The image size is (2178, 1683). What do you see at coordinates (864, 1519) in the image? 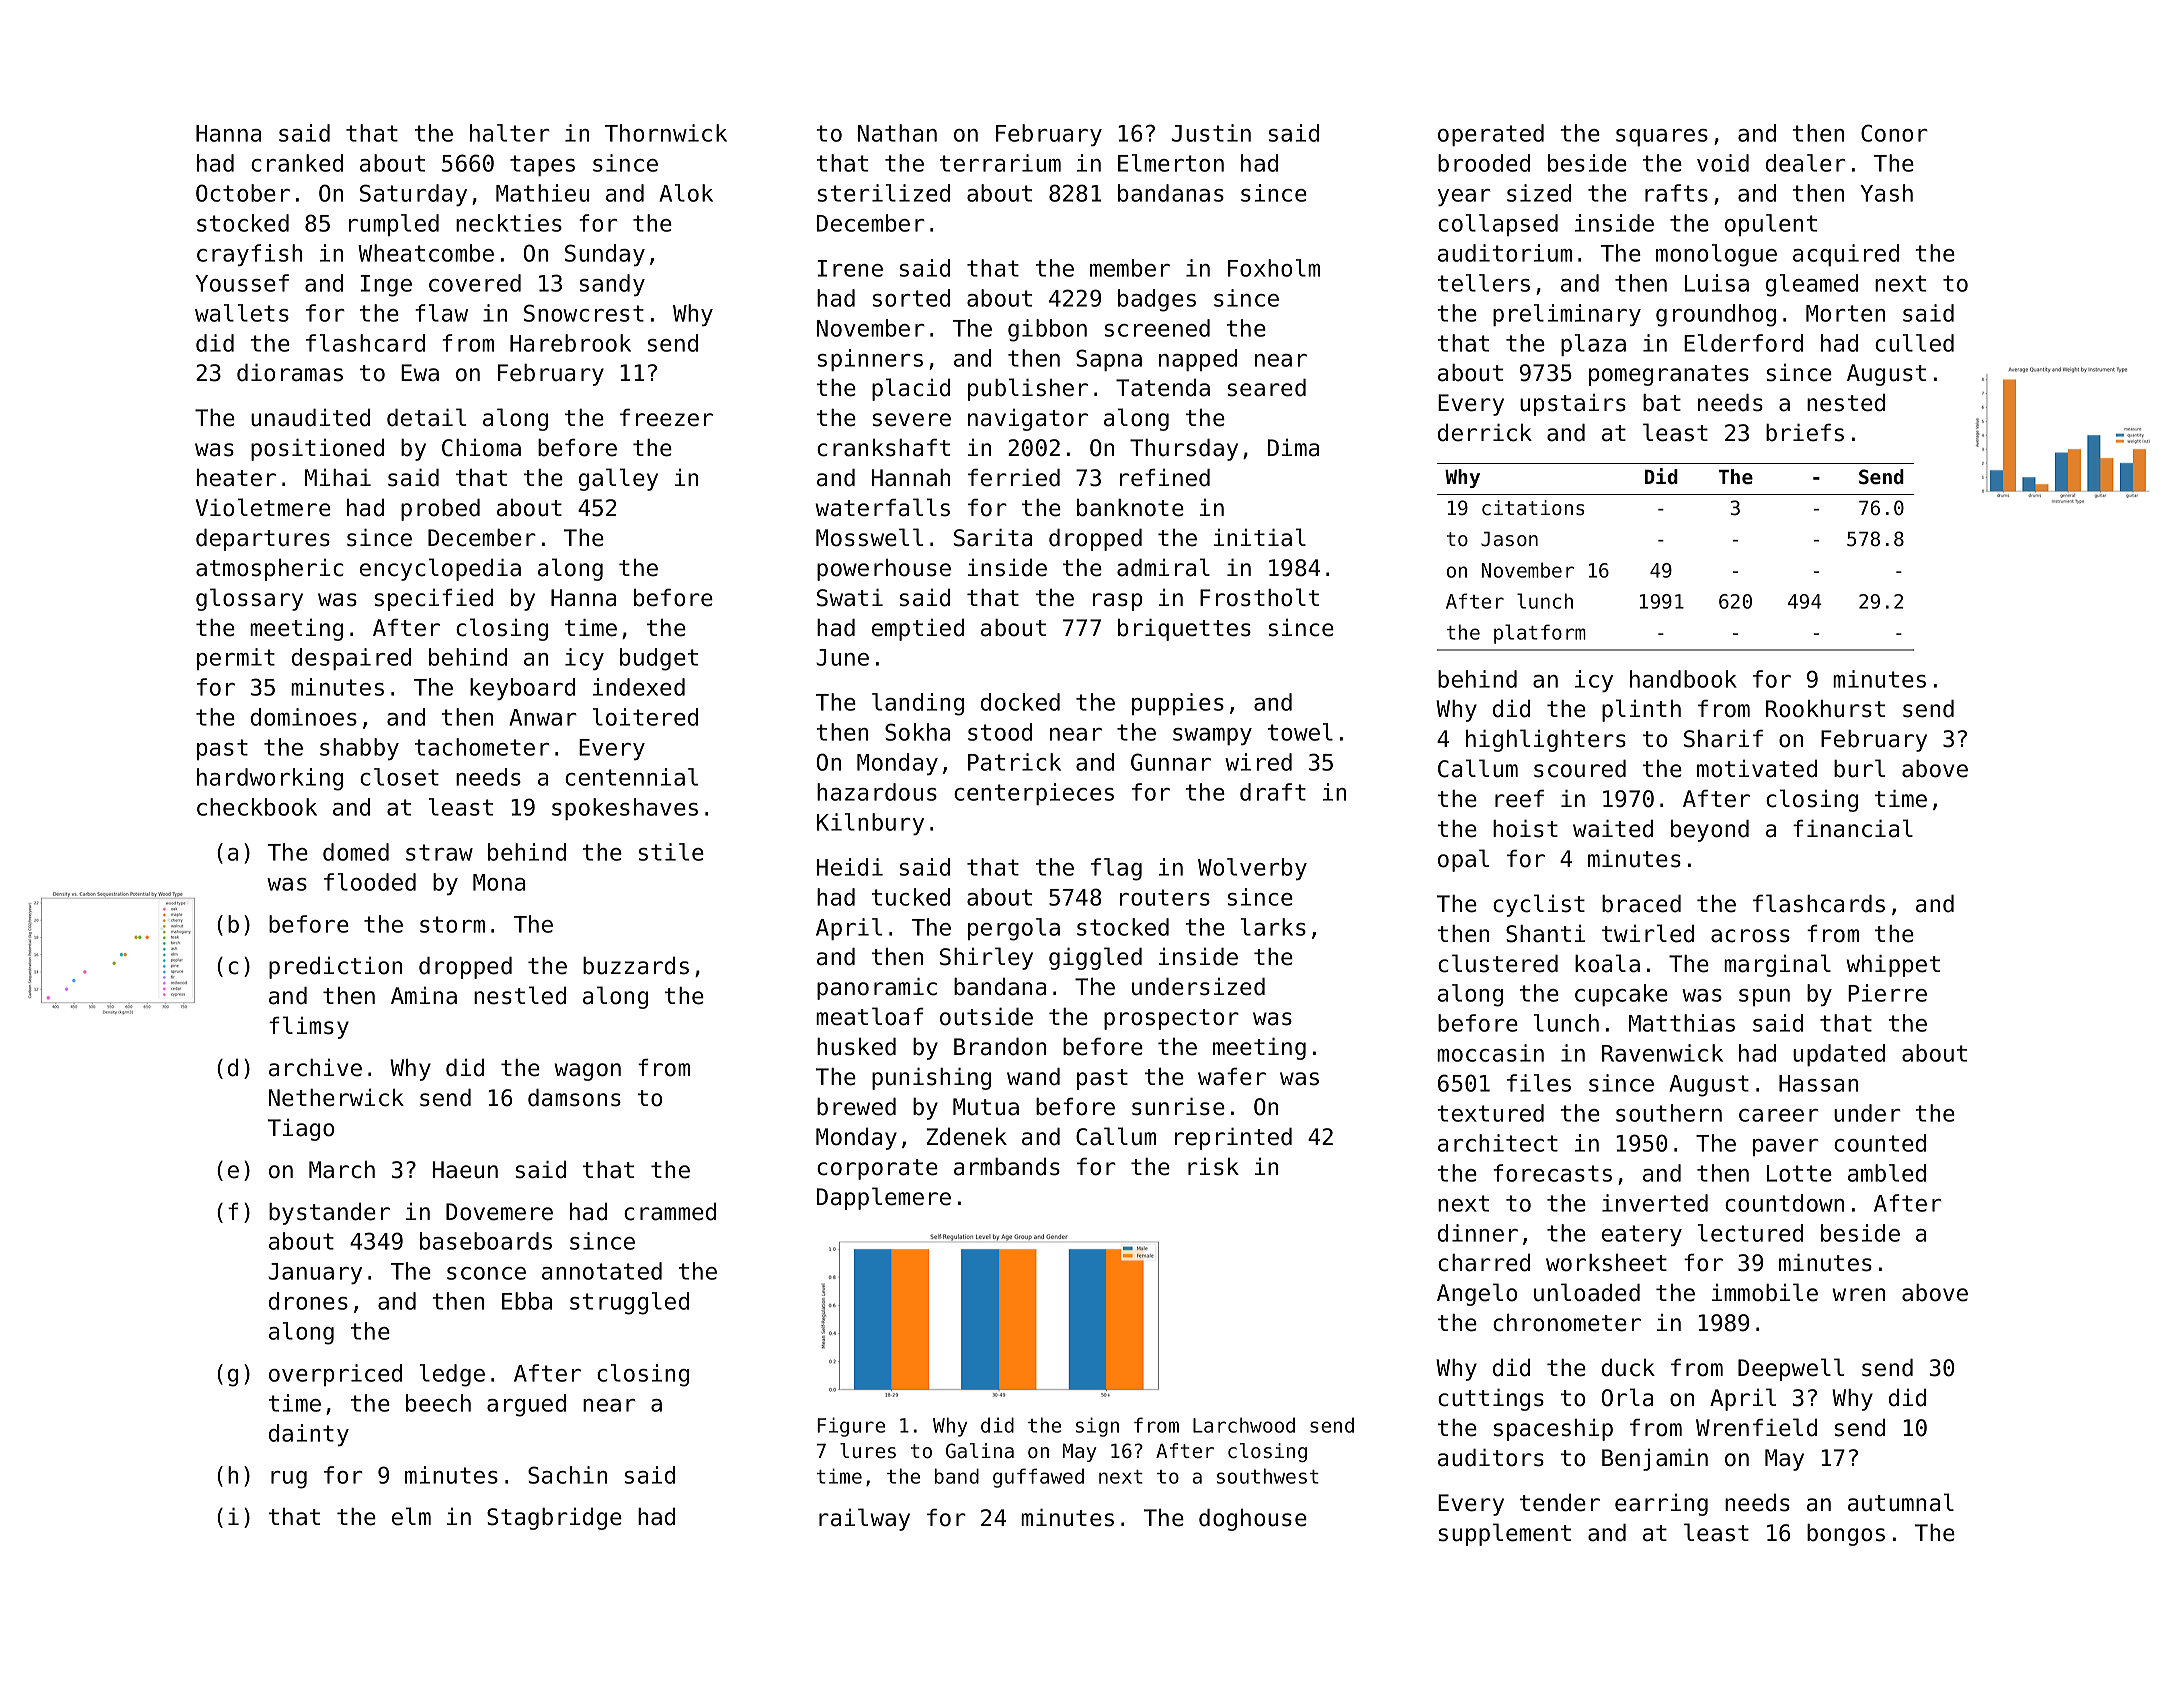
I see `railway` at bounding box center [864, 1519].
